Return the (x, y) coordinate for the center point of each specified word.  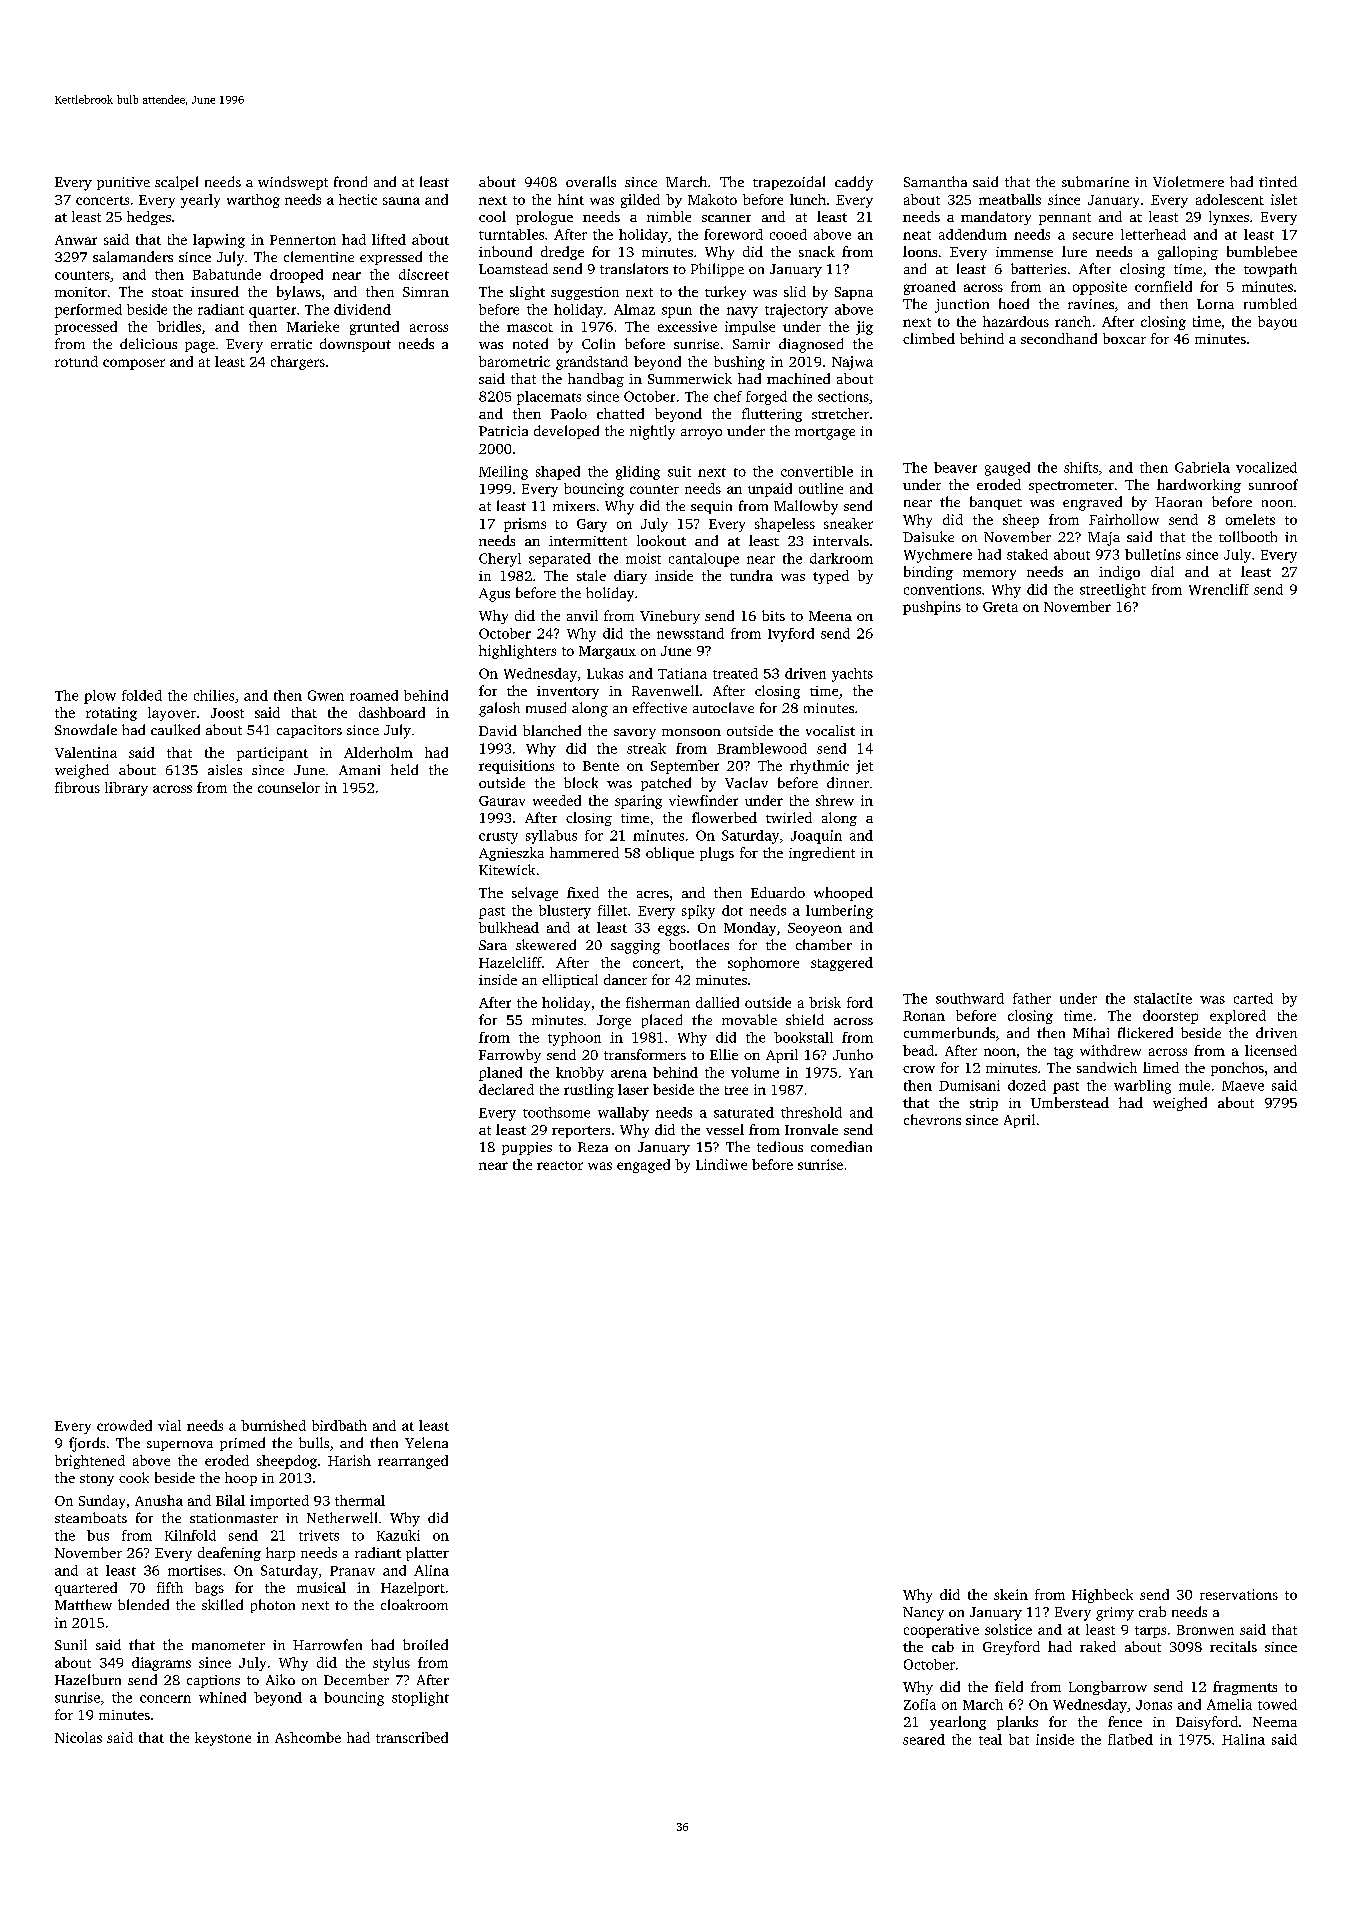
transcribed (412, 1737)
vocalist (830, 730)
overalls (591, 181)
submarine (1095, 181)
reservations (1239, 1594)
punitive (123, 183)
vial (169, 1425)
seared (924, 1739)
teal (990, 1739)
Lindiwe (721, 1164)
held (404, 769)
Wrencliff (1219, 589)
